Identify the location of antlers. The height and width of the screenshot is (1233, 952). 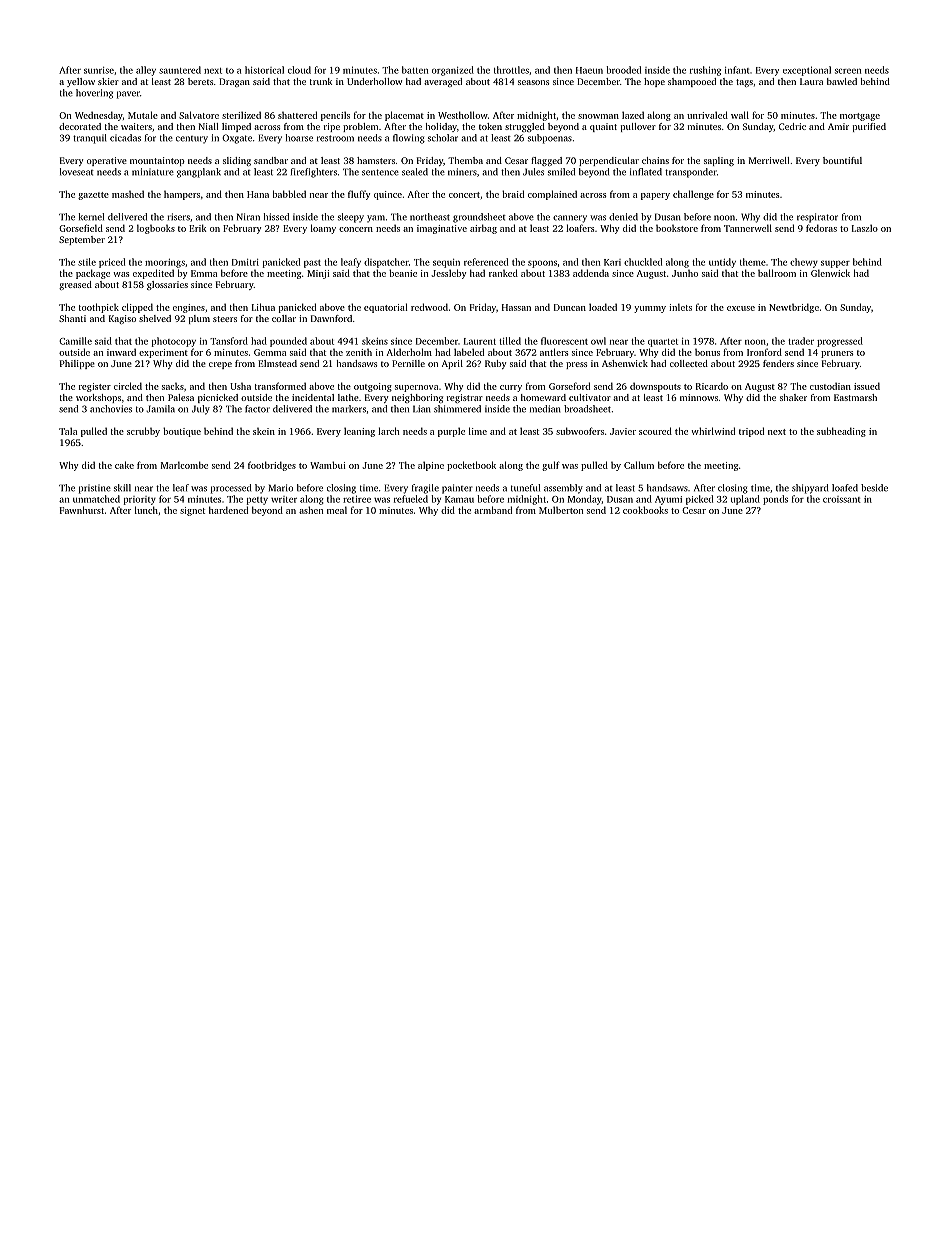
(554, 352).
